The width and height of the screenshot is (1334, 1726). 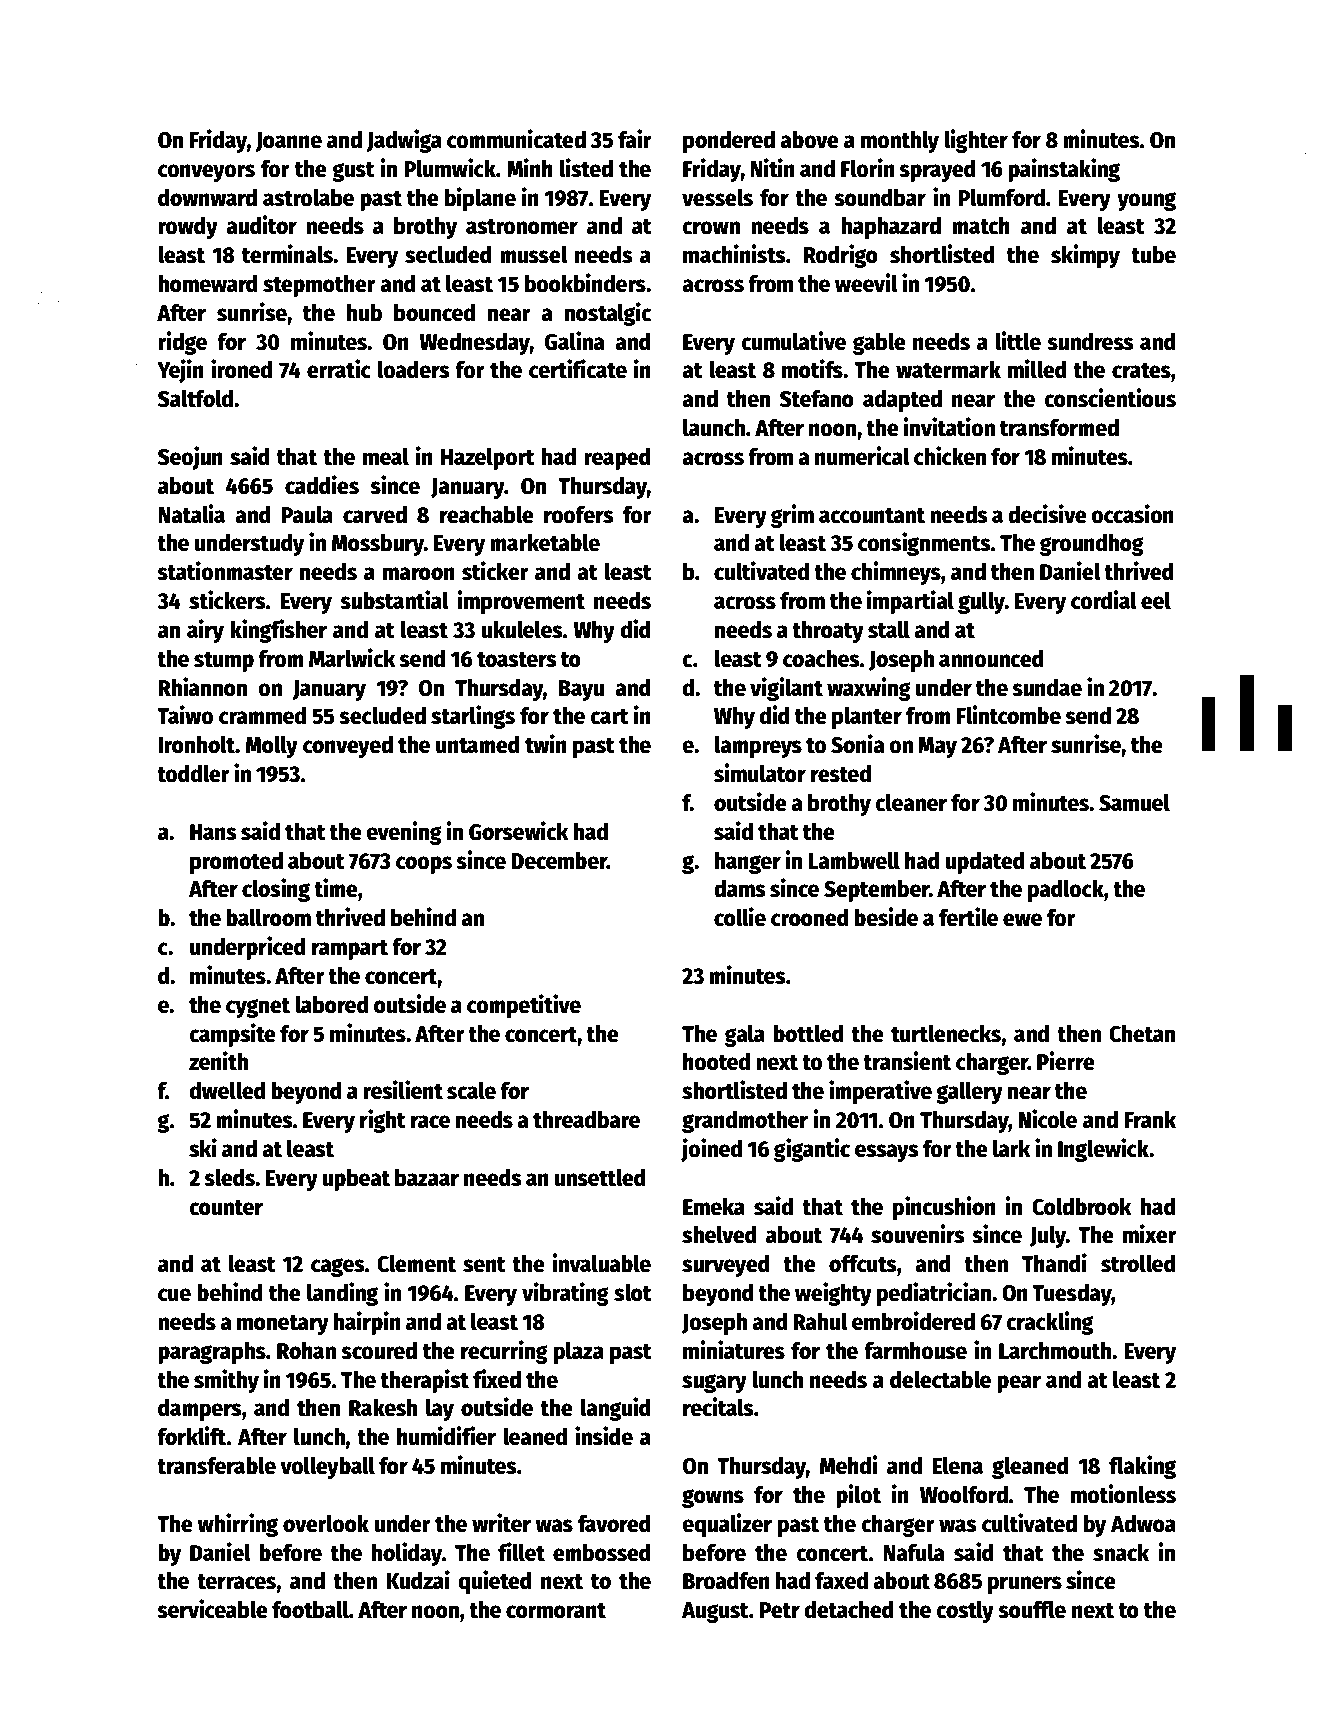 What do you see at coordinates (195, 398) in the screenshot?
I see `Saltfold` at bounding box center [195, 398].
